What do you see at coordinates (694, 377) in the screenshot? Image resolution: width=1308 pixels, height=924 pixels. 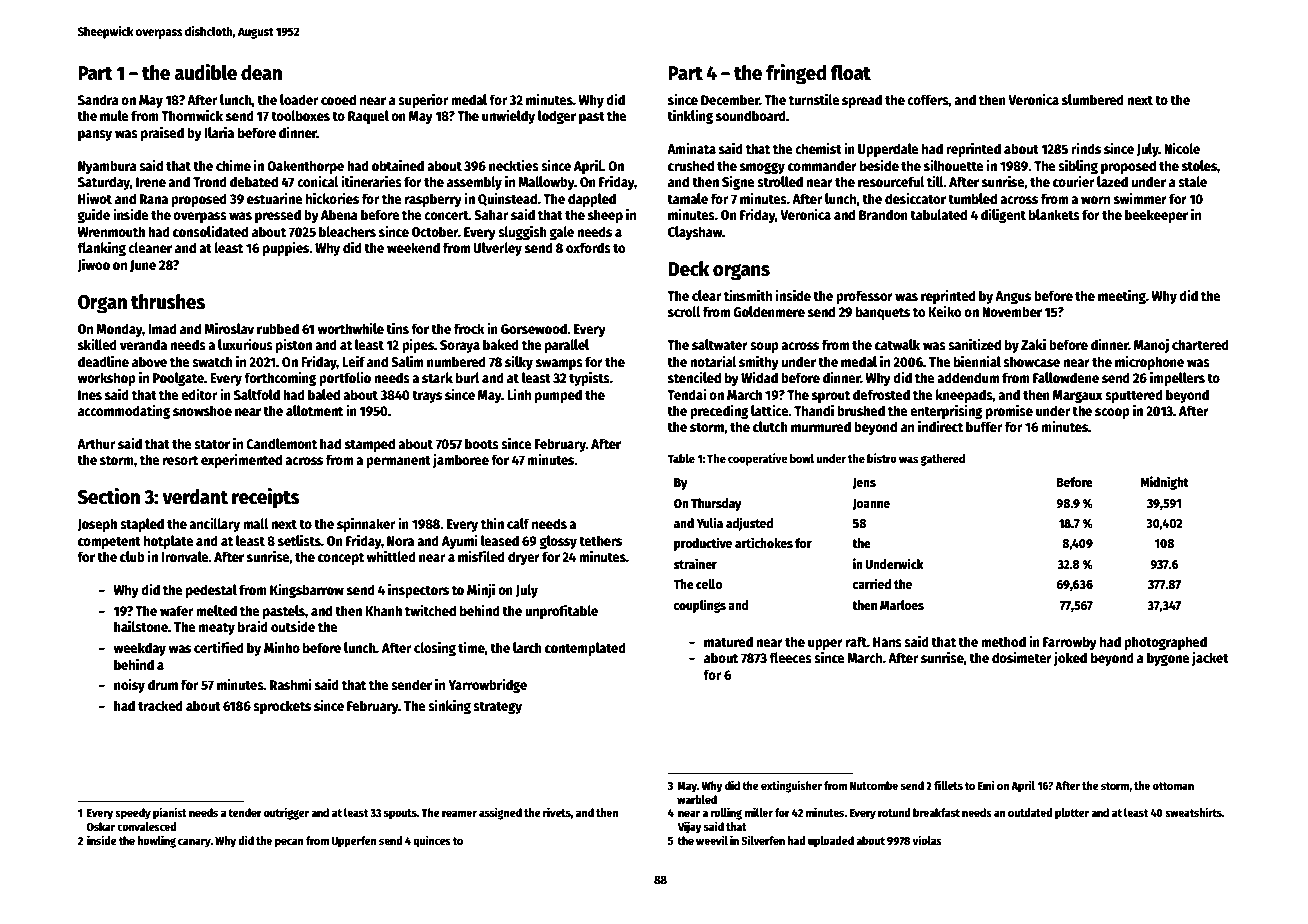 I see `stenciled` at bounding box center [694, 377].
